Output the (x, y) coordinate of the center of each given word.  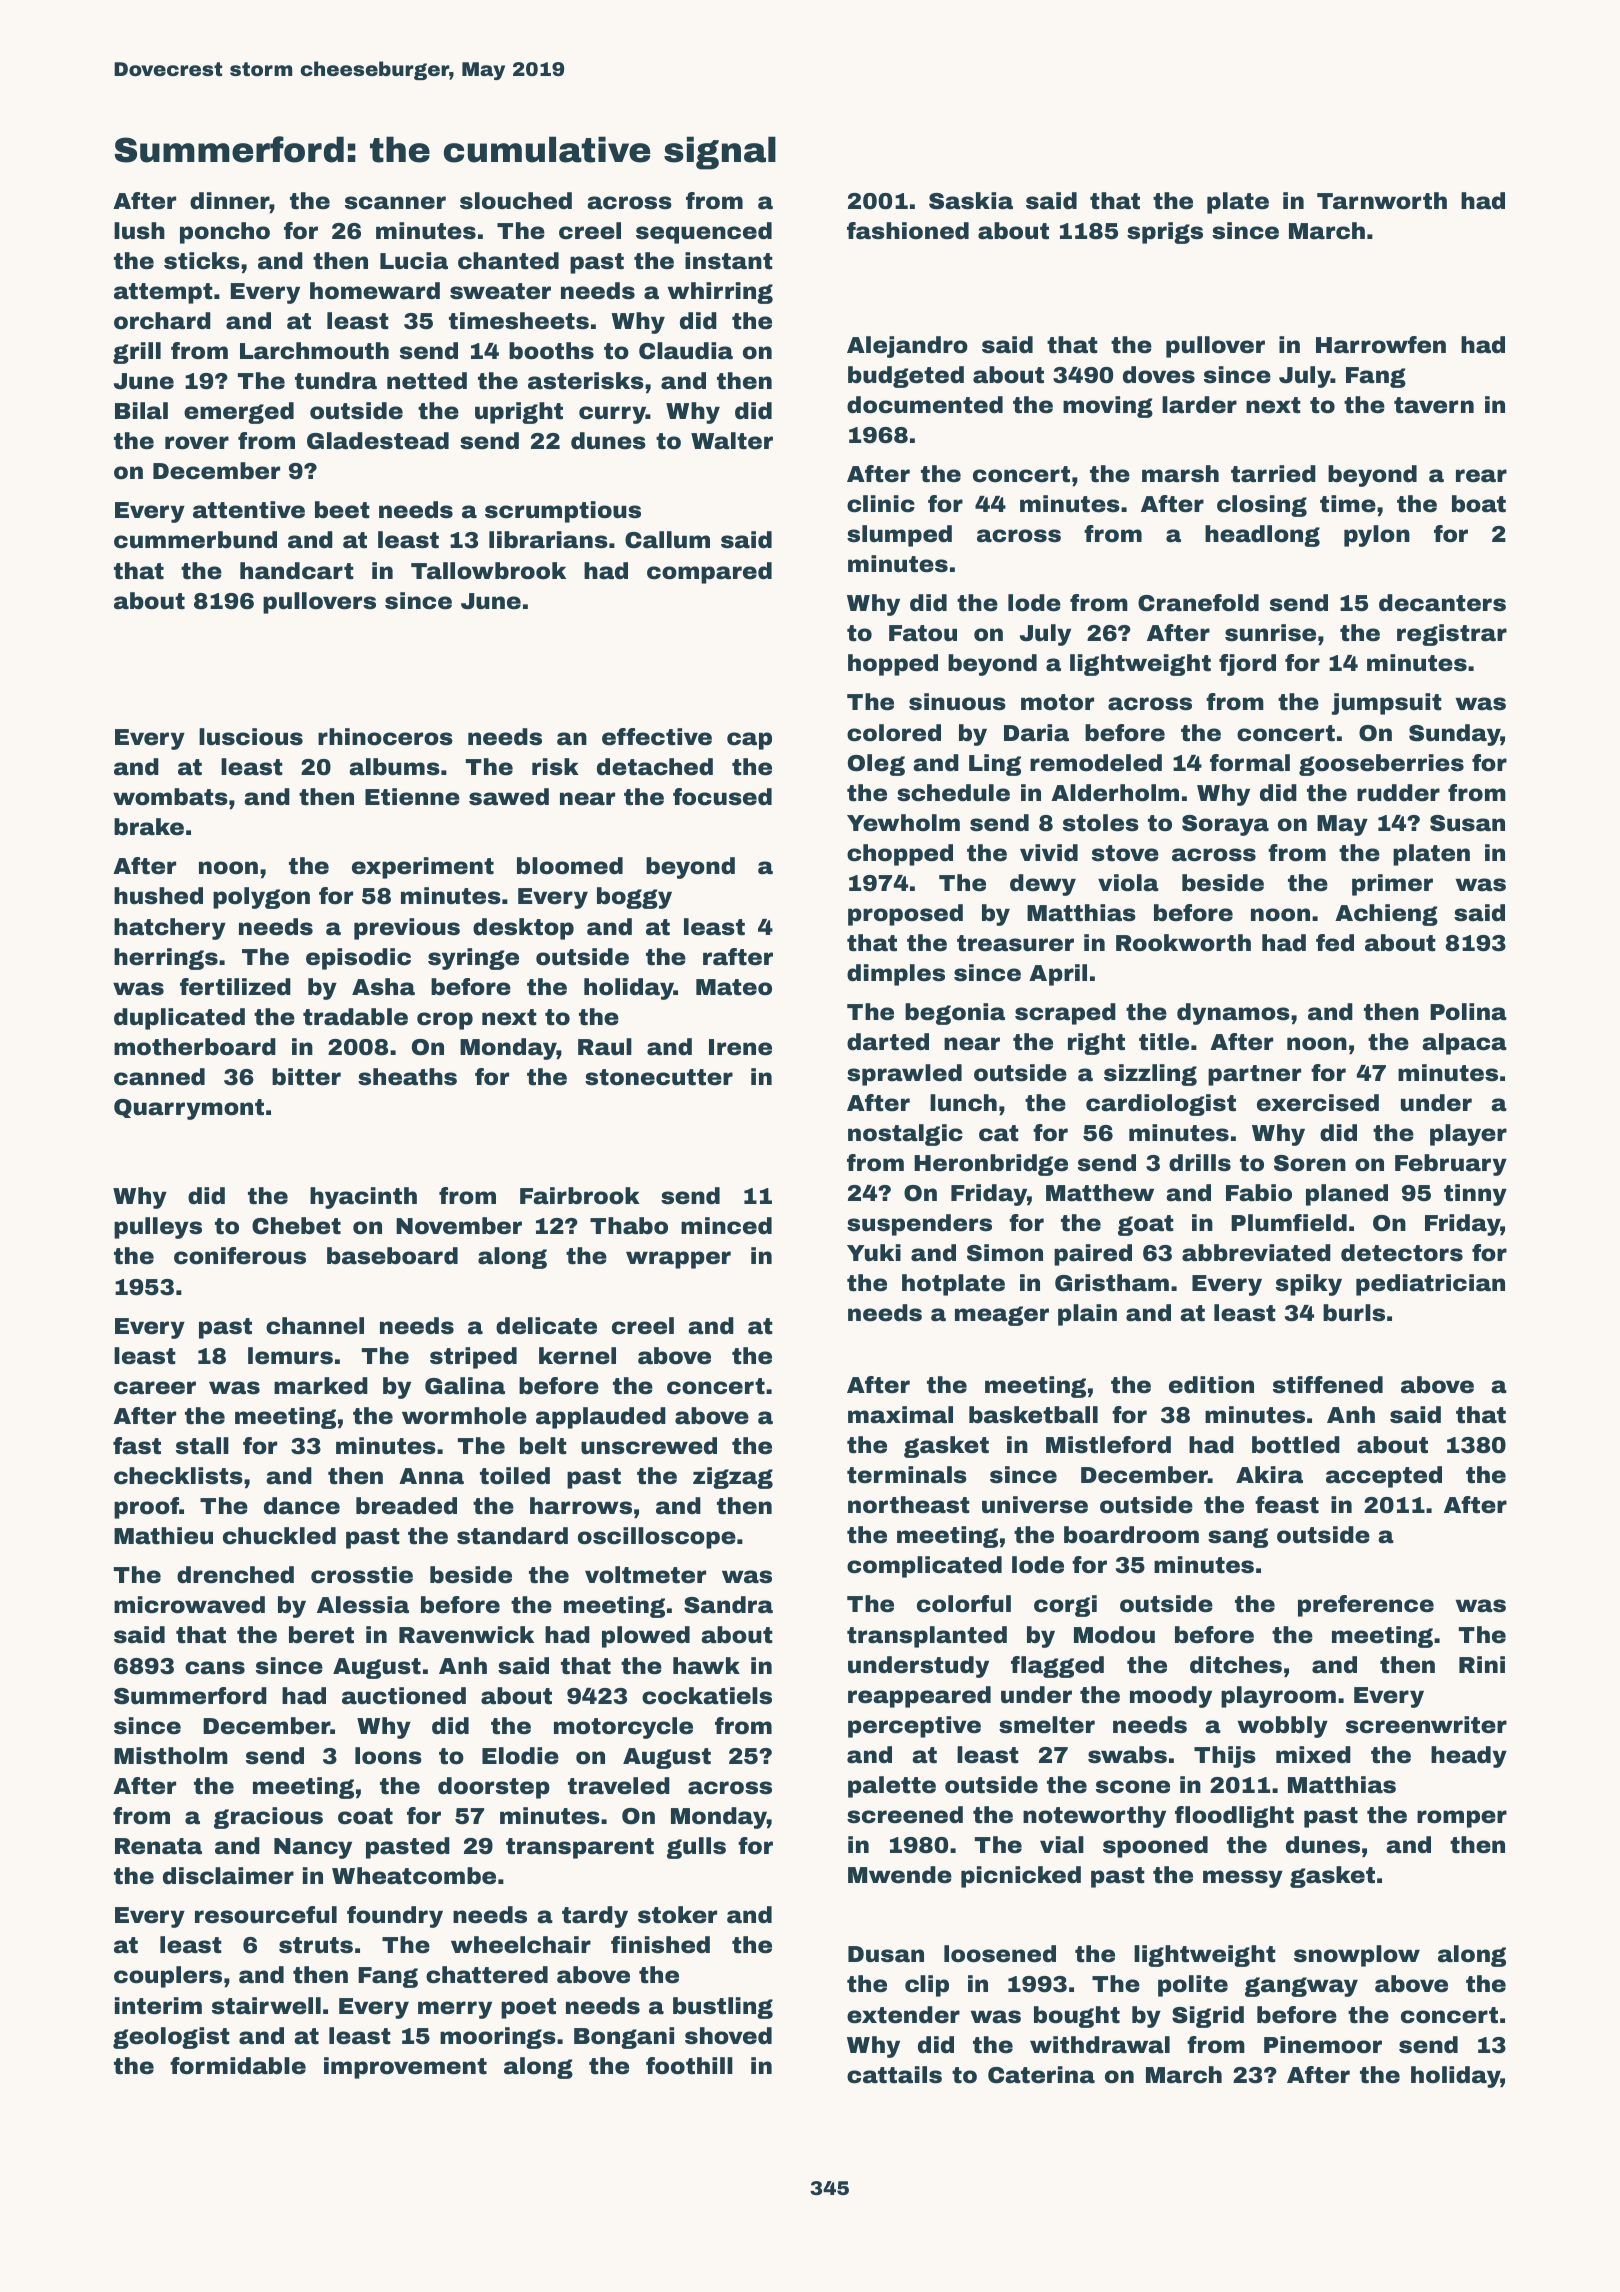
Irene (740, 1047)
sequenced (704, 233)
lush (139, 231)
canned (159, 1077)
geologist (171, 2038)
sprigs (1165, 233)
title (1164, 1042)
